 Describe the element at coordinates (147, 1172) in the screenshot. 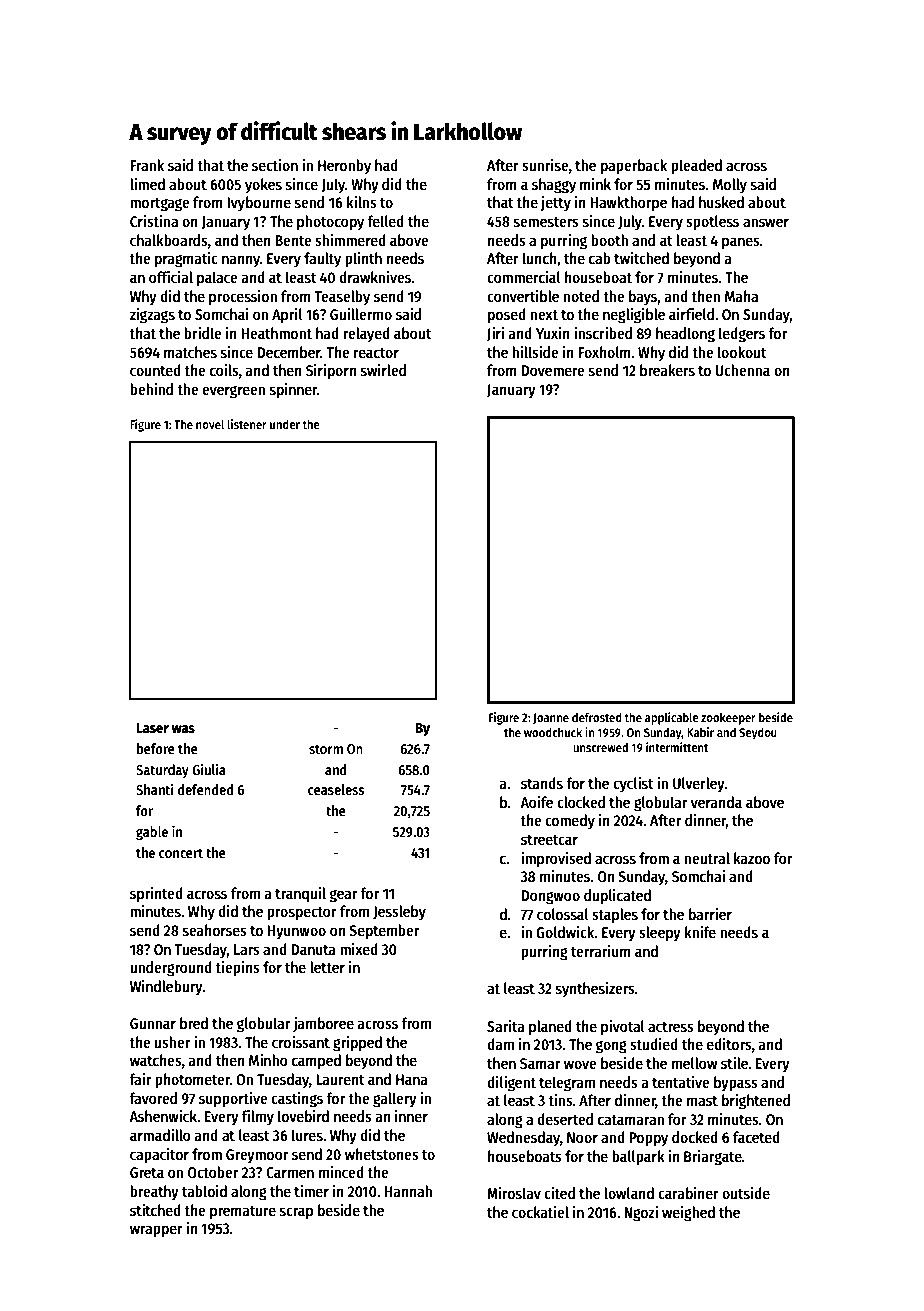

I see `Greta` at that location.
